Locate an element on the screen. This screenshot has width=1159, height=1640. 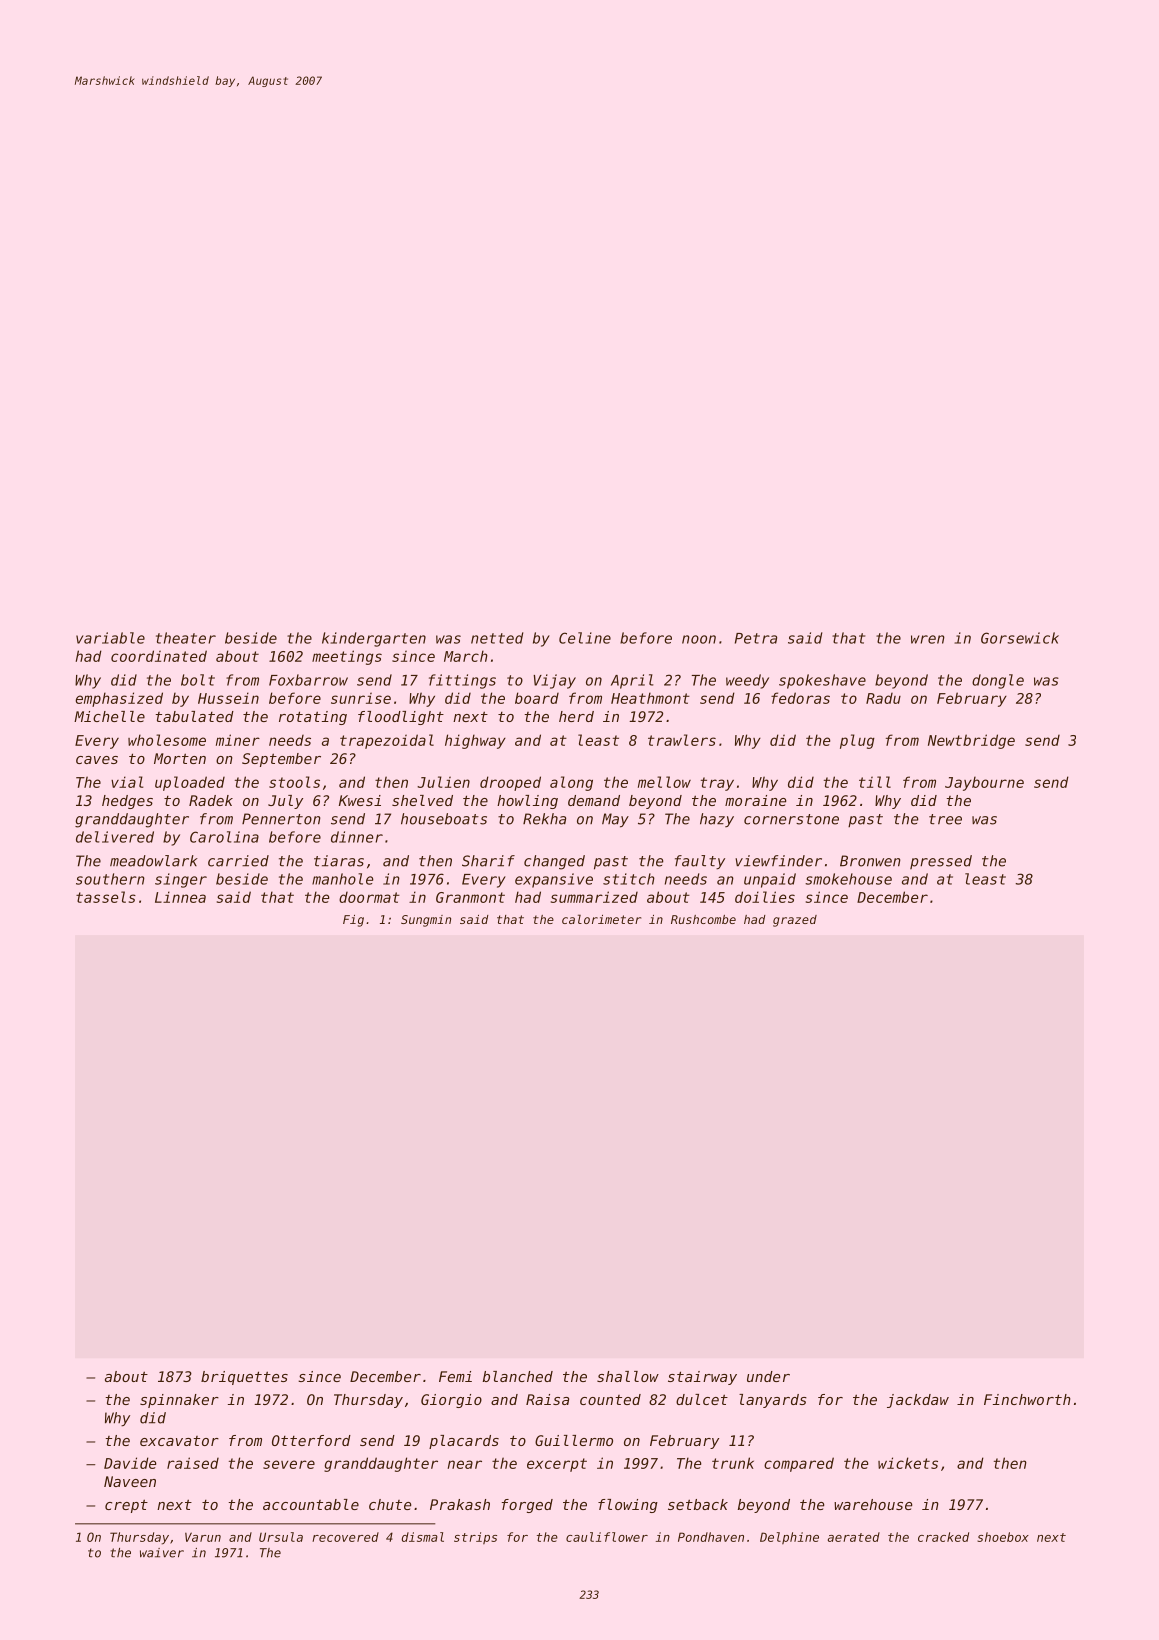
shallow is located at coordinates (628, 1376).
